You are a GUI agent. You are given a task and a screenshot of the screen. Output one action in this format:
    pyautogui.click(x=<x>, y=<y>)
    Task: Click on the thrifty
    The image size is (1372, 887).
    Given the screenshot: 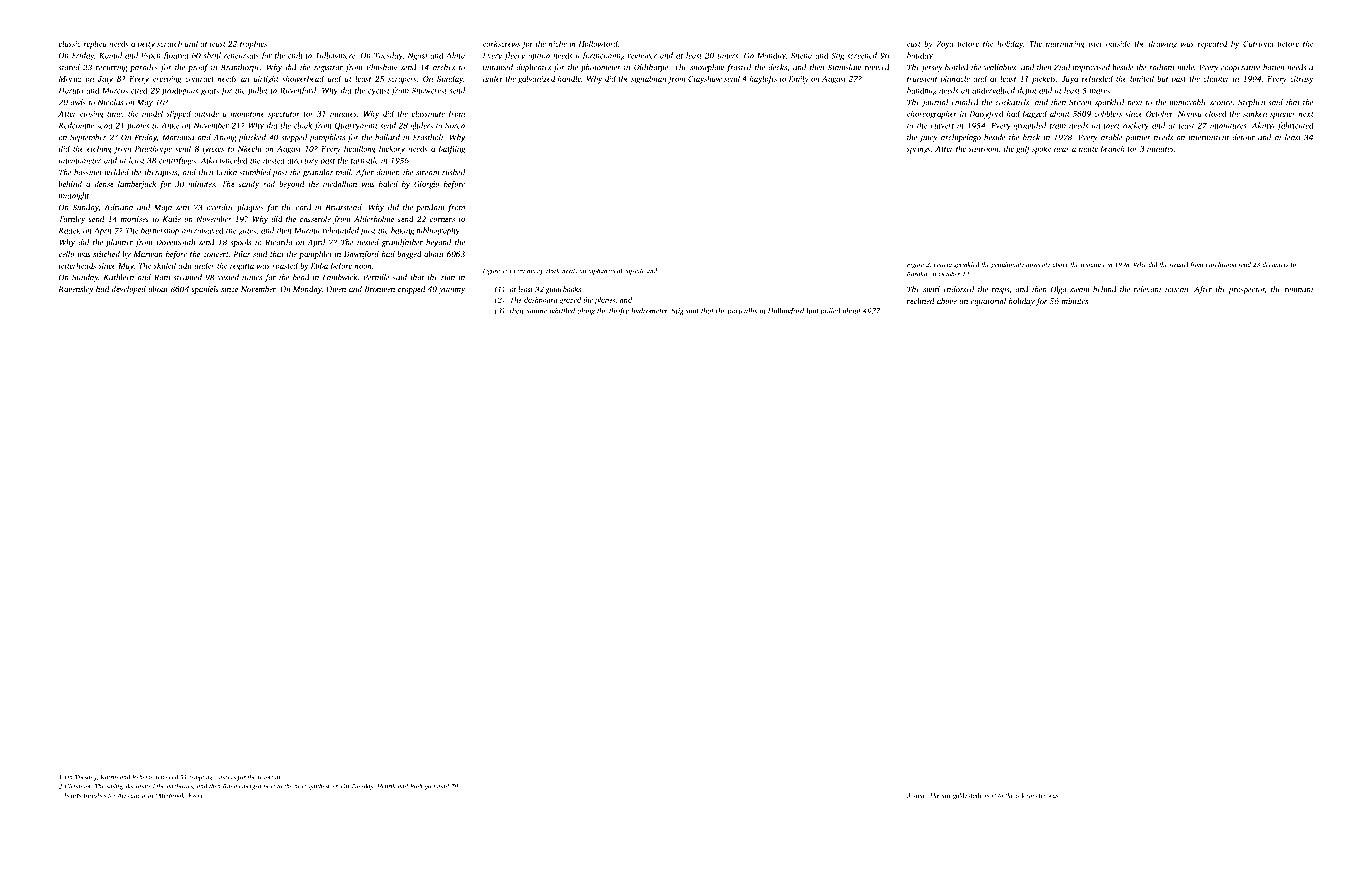 What is the action you would take?
    pyautogui.click(x=619, y=311)
